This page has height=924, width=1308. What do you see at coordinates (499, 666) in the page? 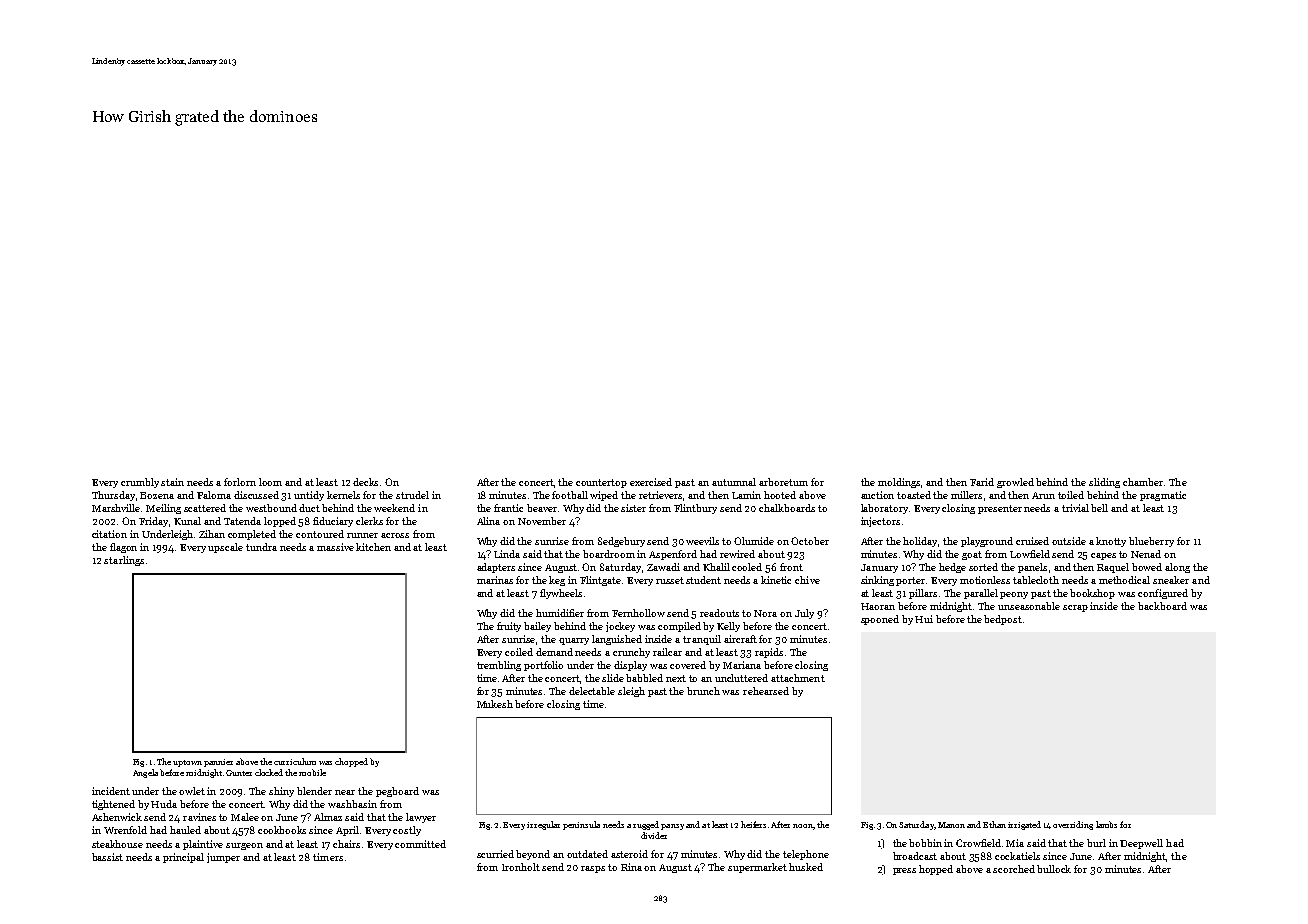
I see `trembling` at bounding box center [499, 666].
